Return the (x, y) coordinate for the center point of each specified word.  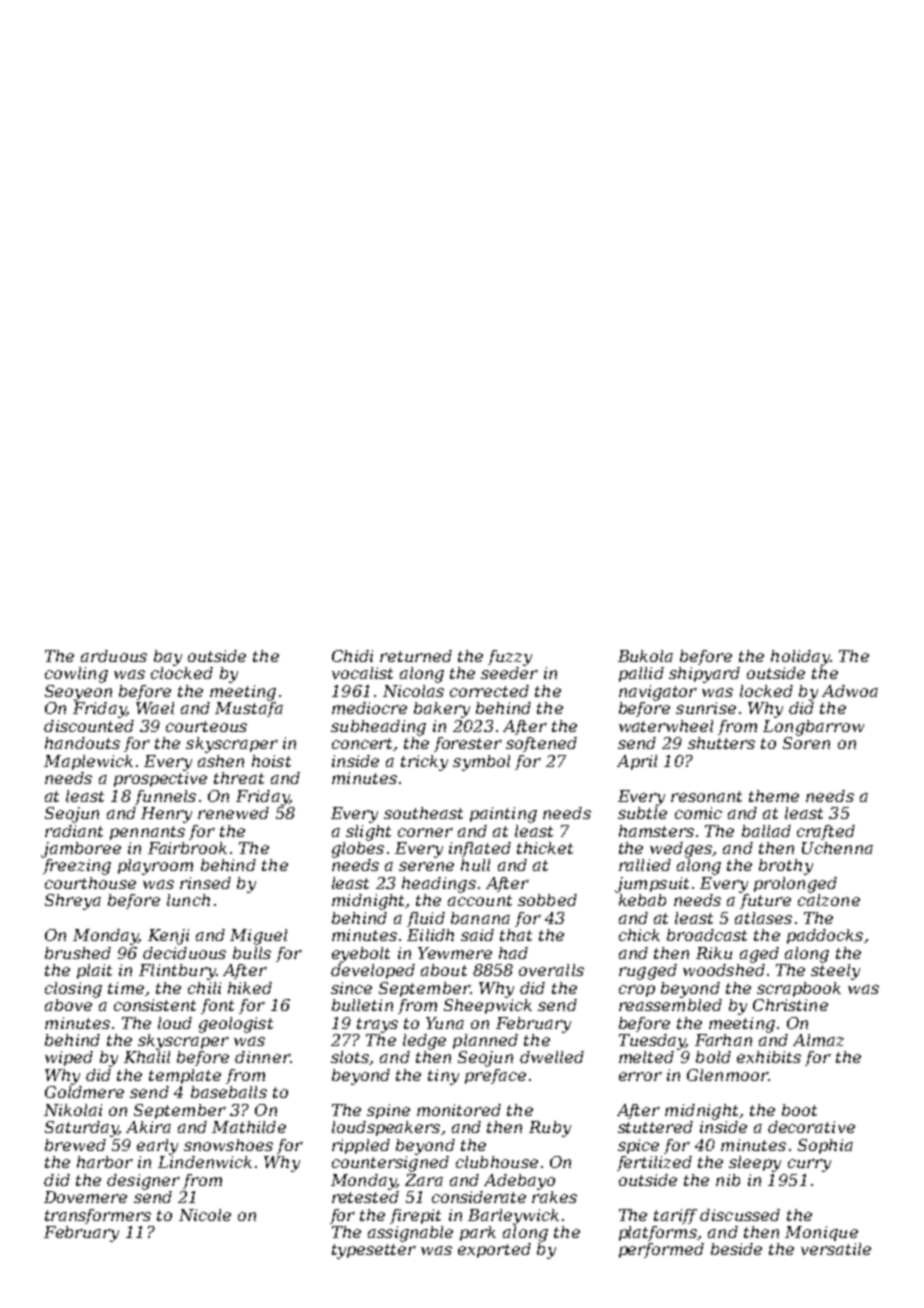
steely (835, 972)
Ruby (550, 1129)
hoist (271, 761)
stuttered (655, 1127)
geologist (236, 1025)
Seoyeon (78, 693)
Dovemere (85, 1197)
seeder (509, 673)
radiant (74, 831)
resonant (706, 796)
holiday (800, 658)
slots (350, 1057)
